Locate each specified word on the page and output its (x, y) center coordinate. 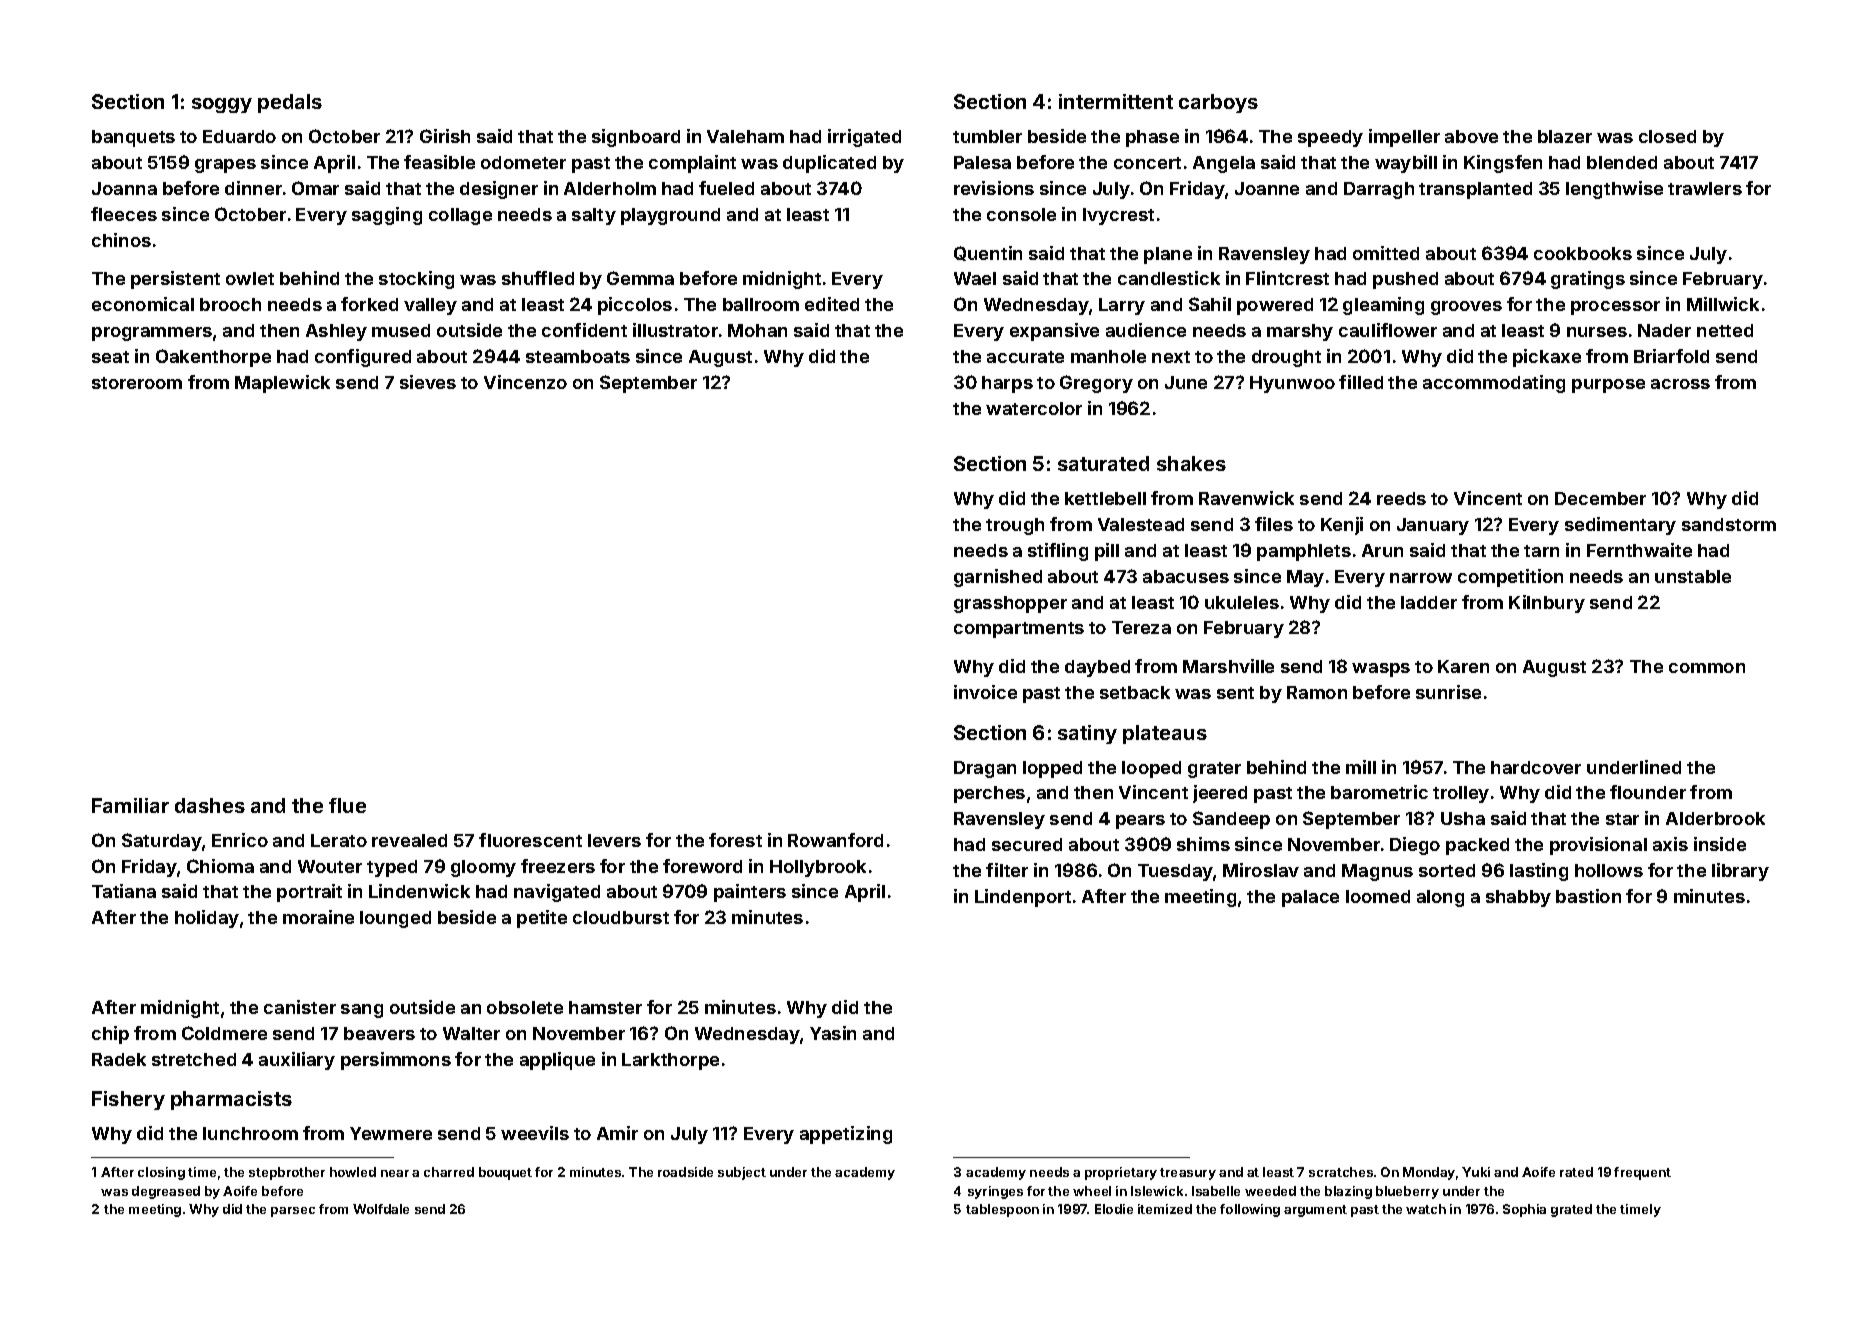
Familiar (130, 805)
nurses (1597, 332)
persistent (175, 280)
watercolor (1034, 408)
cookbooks (1583, 253)
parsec (293, 1212)
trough (1015, 526)
